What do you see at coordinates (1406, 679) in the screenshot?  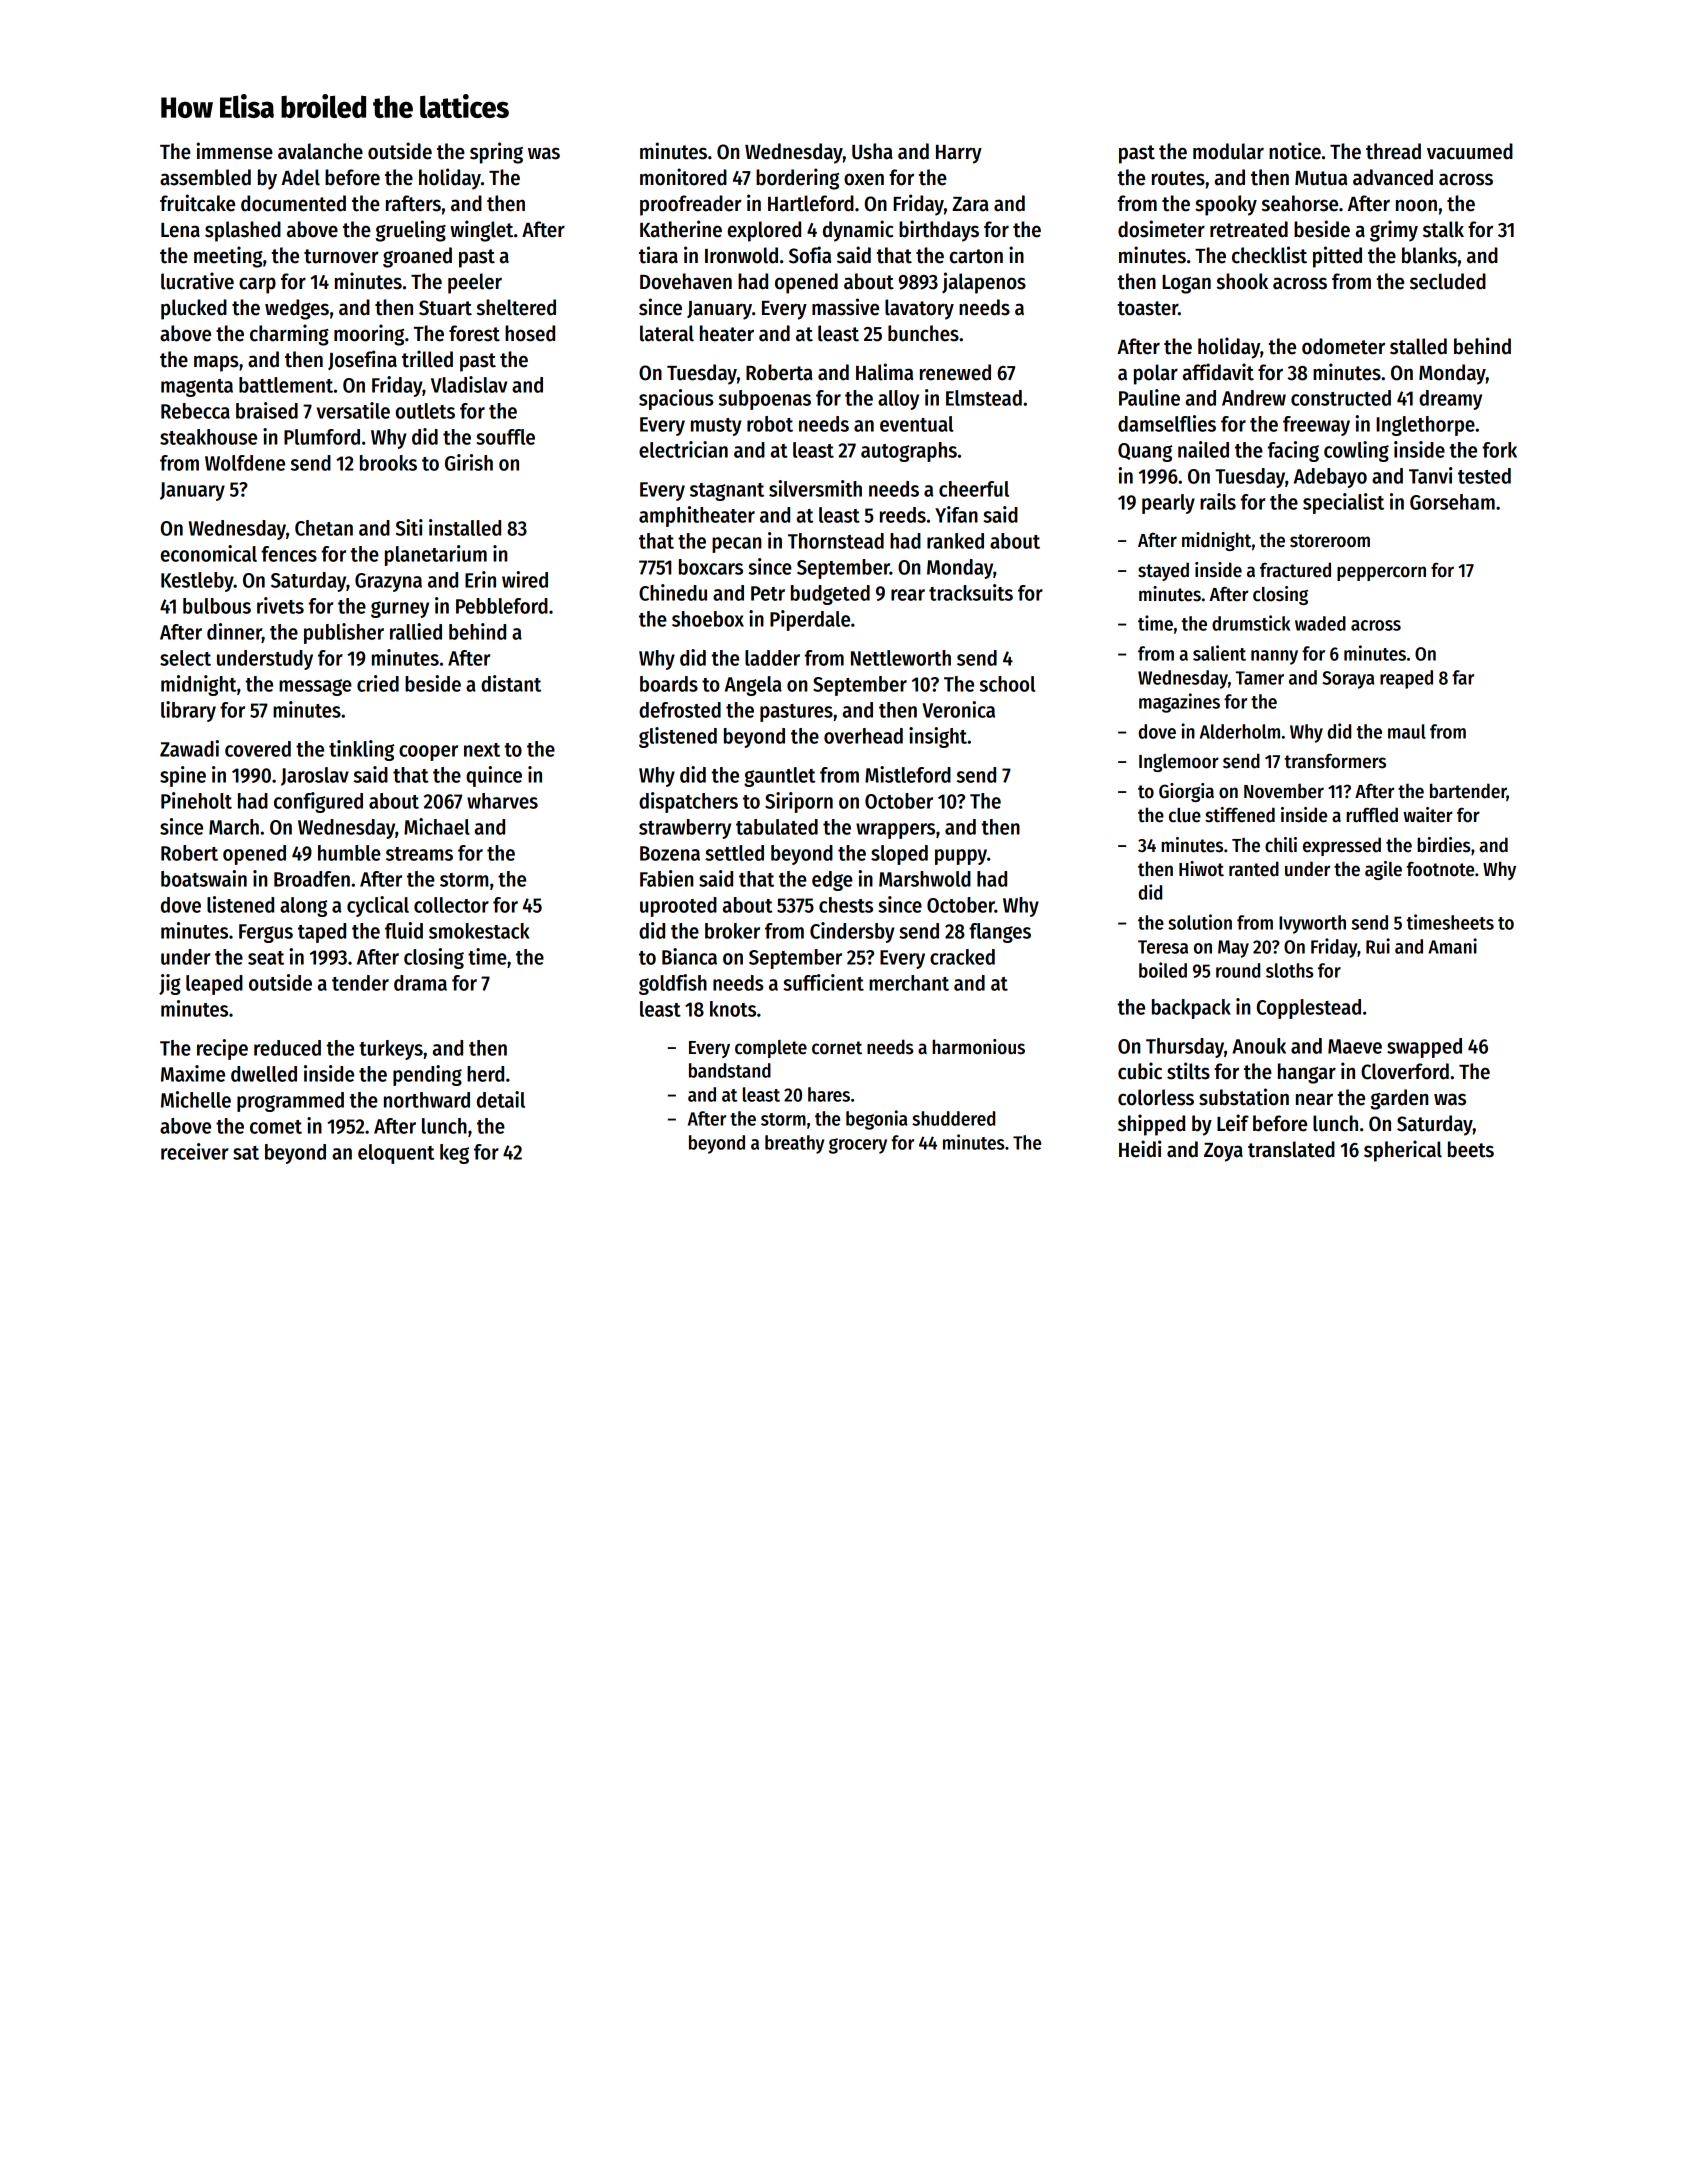 I see `reaped` at bounding box center [1406, 679].
